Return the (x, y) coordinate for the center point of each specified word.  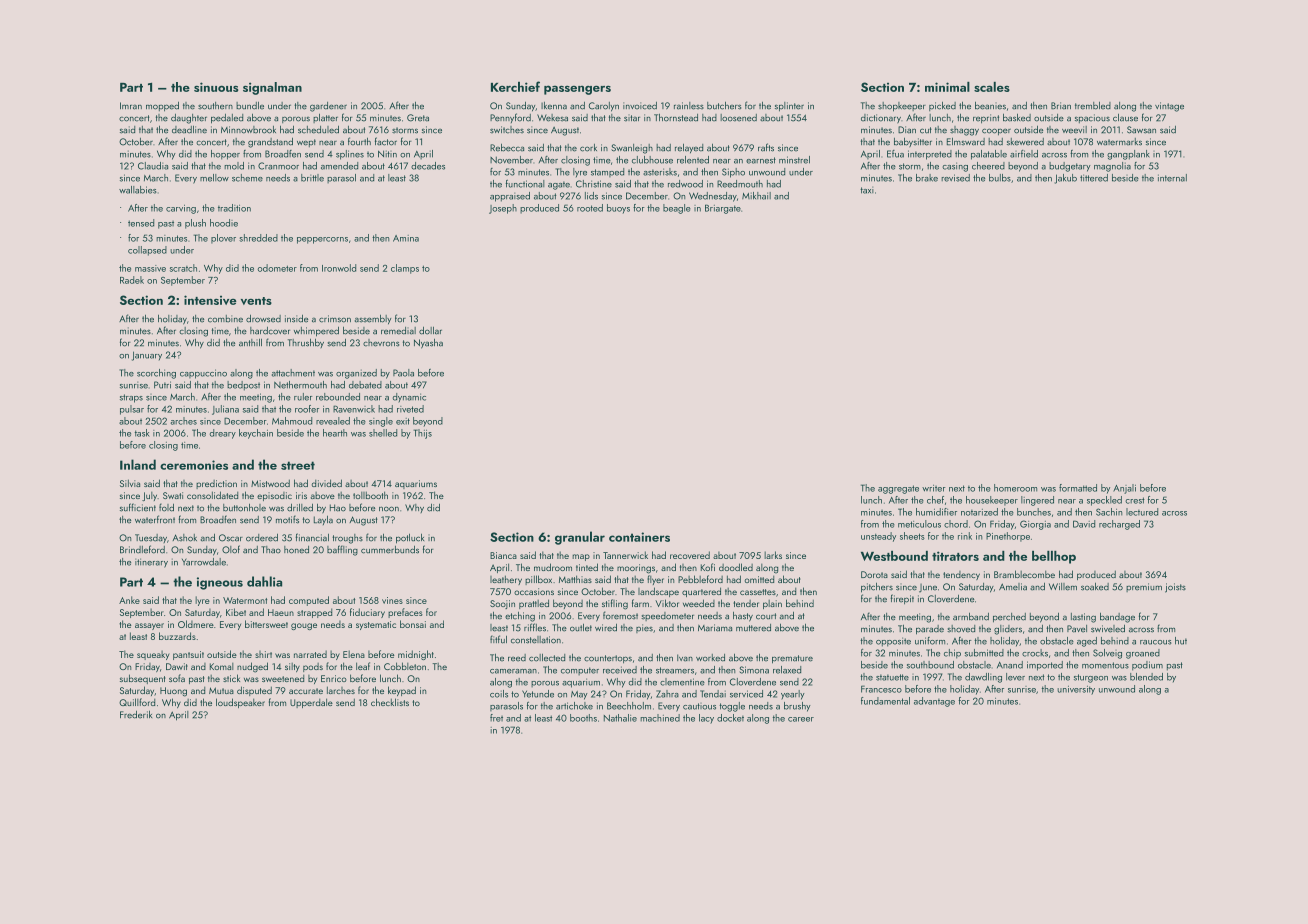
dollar (430, 331)
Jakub (1065, 179)
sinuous (216, 87)
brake (927, 178)
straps (131, 398)
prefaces (405, 613)
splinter (789, 107)
